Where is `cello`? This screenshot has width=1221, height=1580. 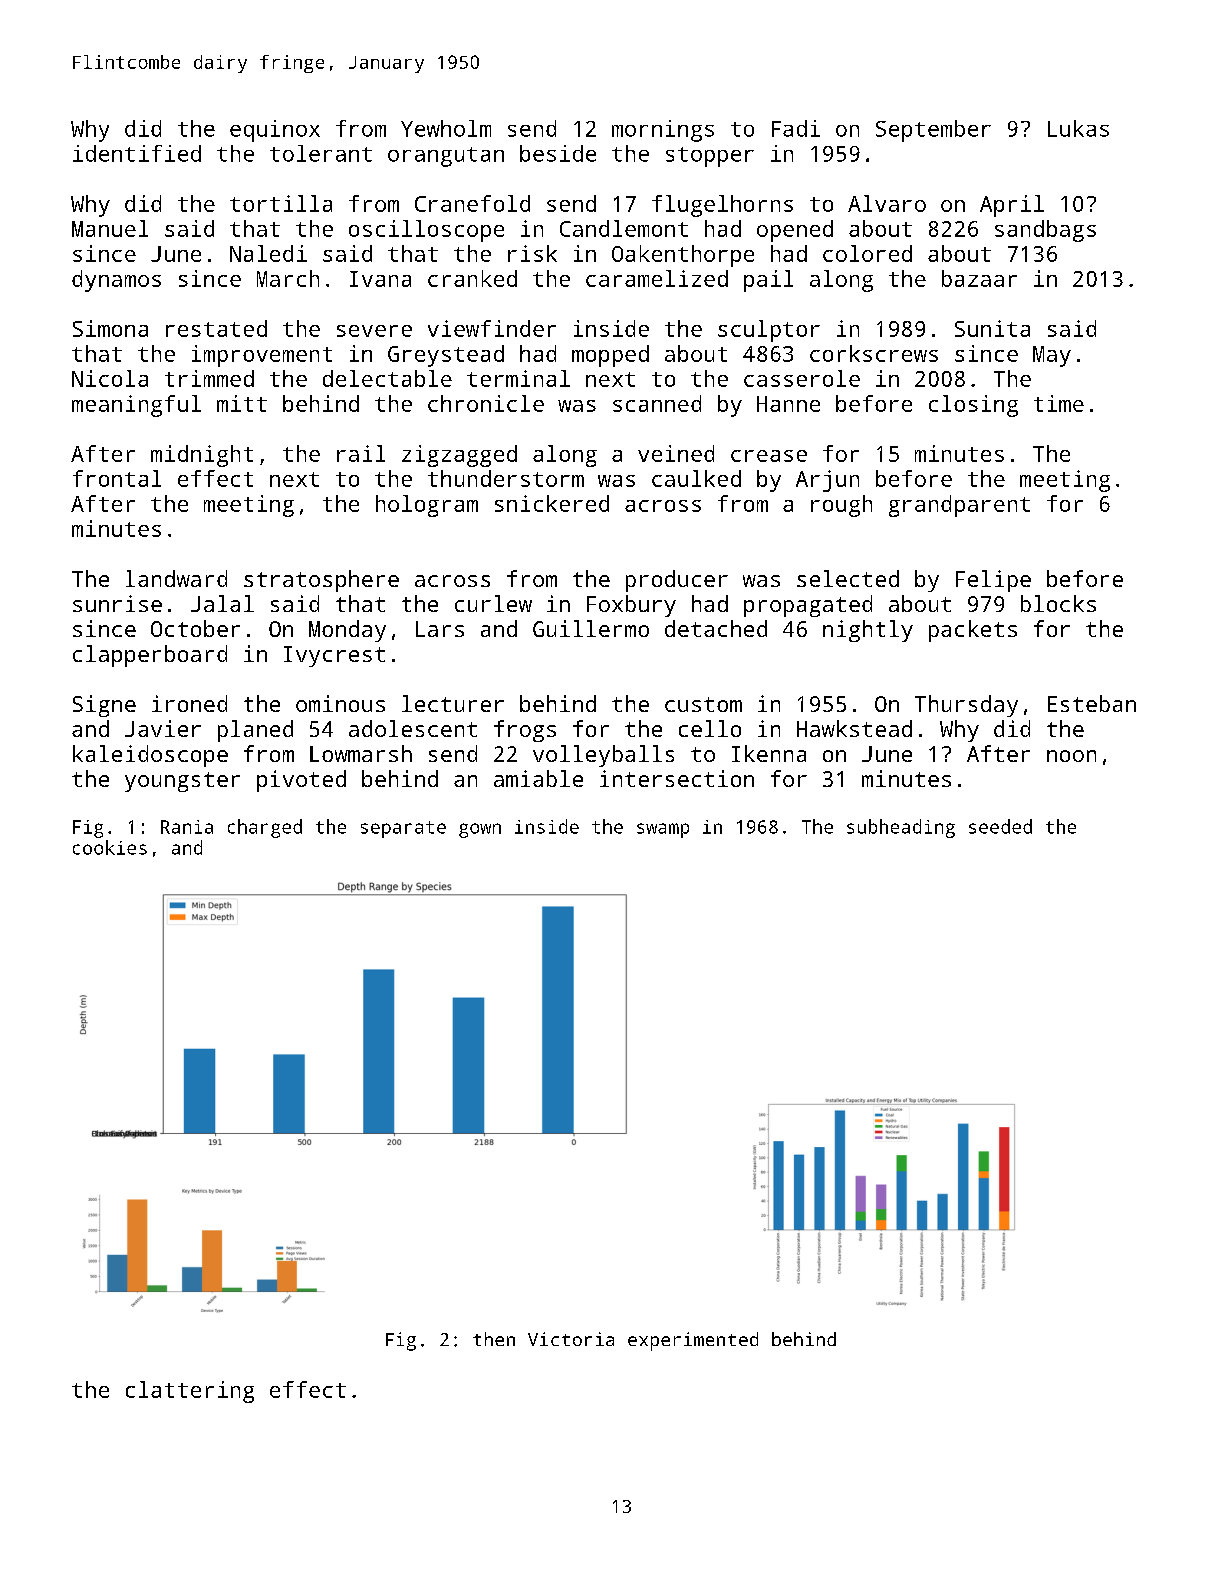
cello is located at coordinates (710, 728).
